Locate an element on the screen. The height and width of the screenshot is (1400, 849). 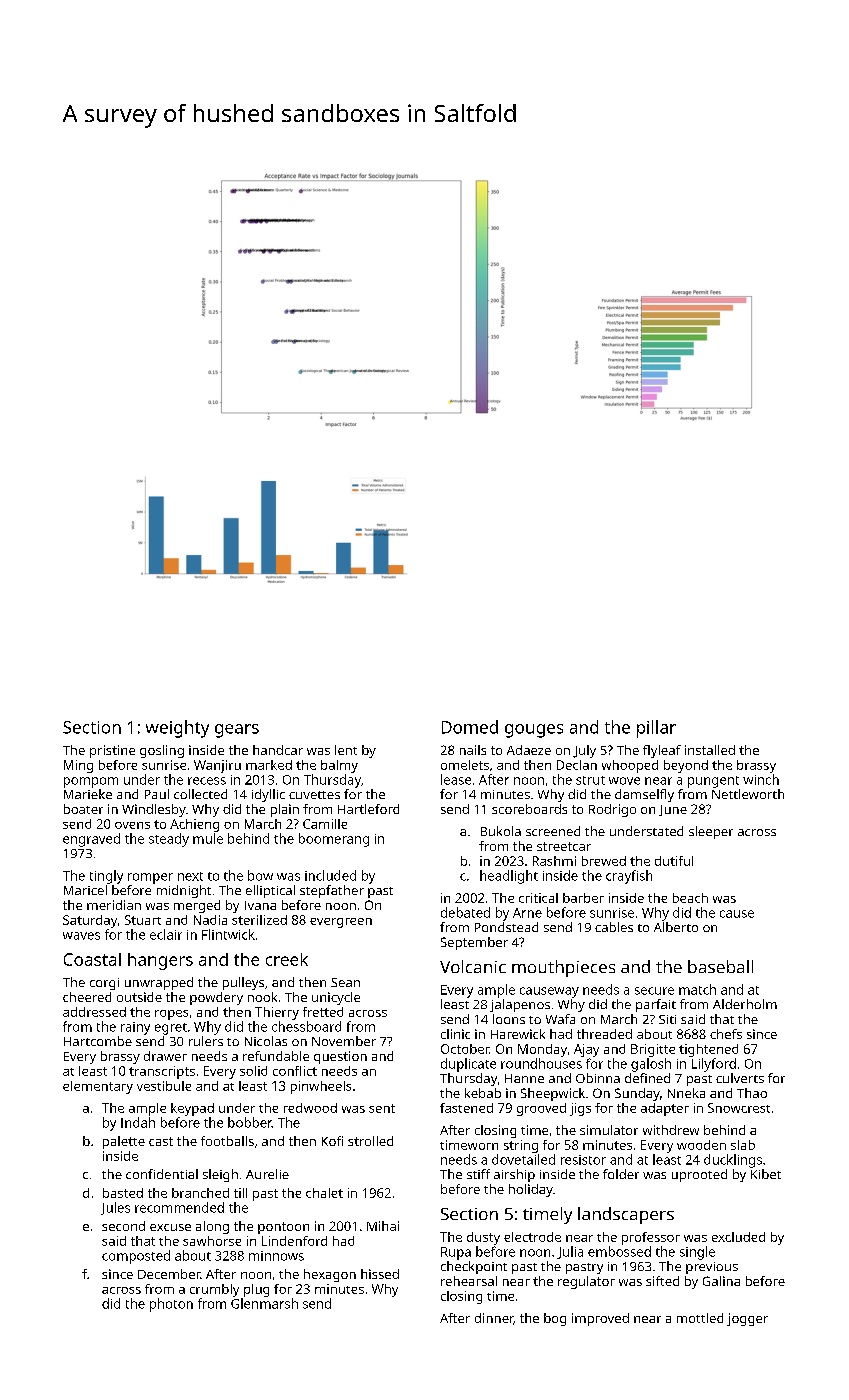
headlight is located at coordinates (509, 877).
